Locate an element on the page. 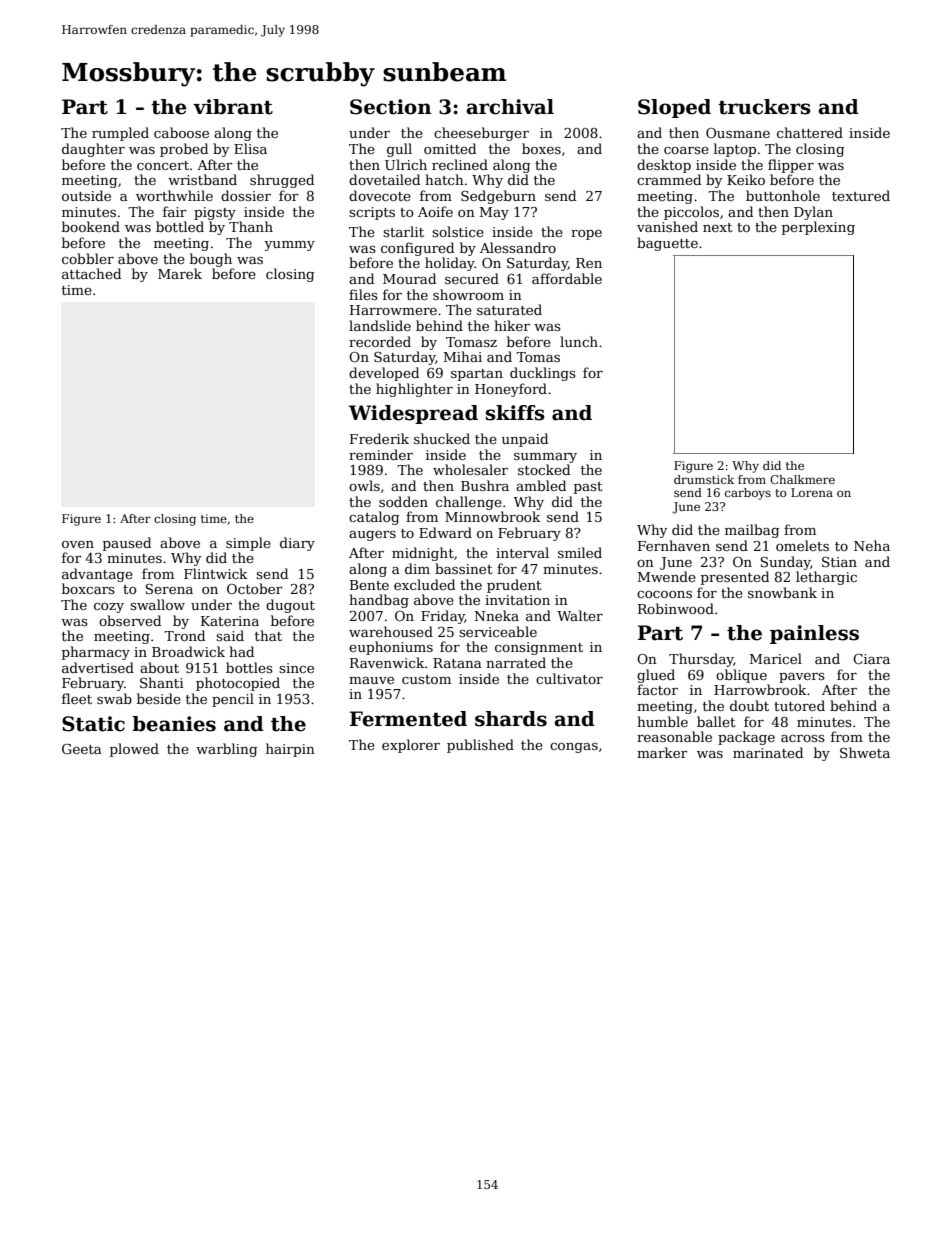 This page has height=1233, width=952. bough is located at coordinates (211, 260).
